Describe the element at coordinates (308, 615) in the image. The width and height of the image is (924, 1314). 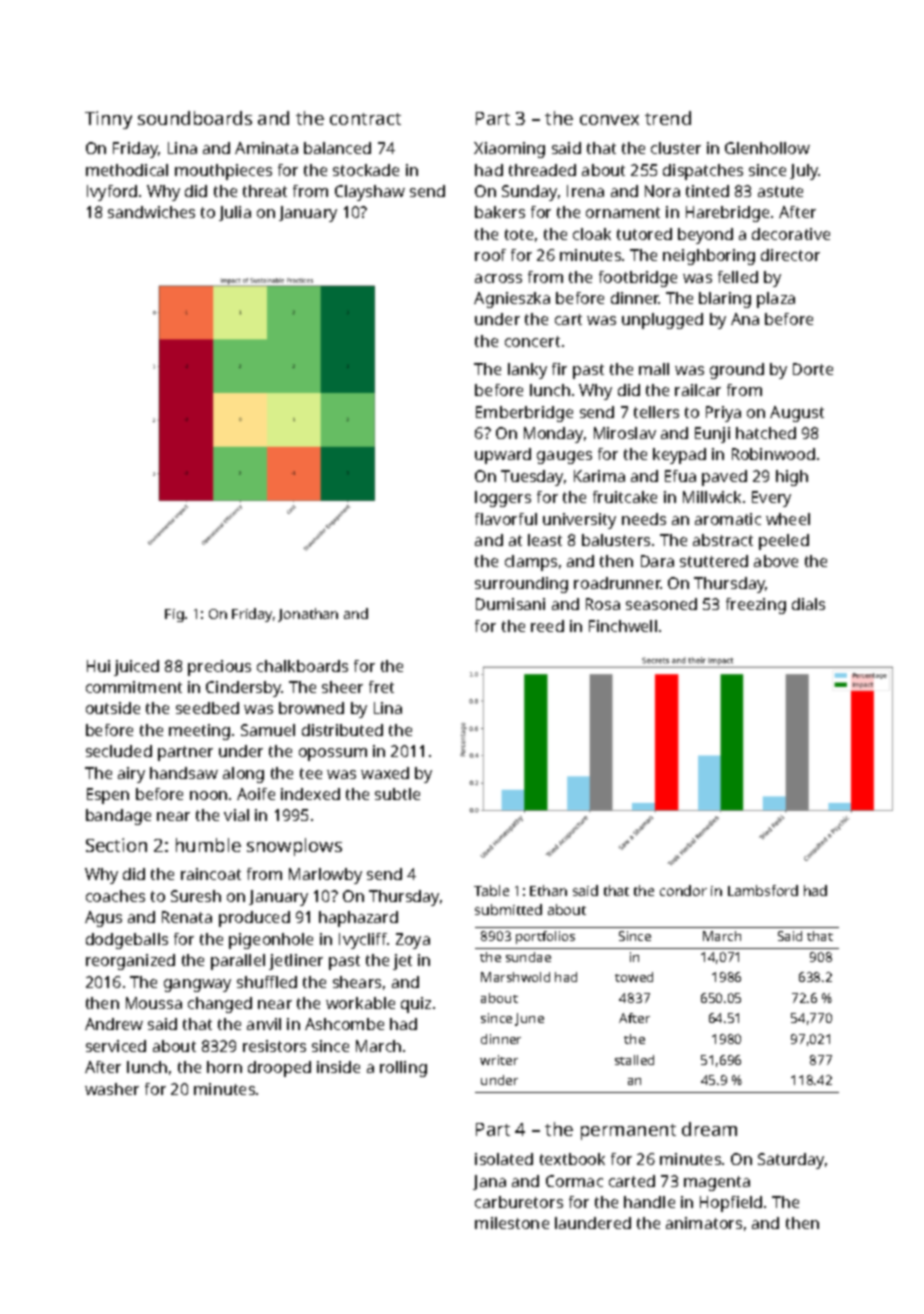
I see `Jonathan` at that location.
